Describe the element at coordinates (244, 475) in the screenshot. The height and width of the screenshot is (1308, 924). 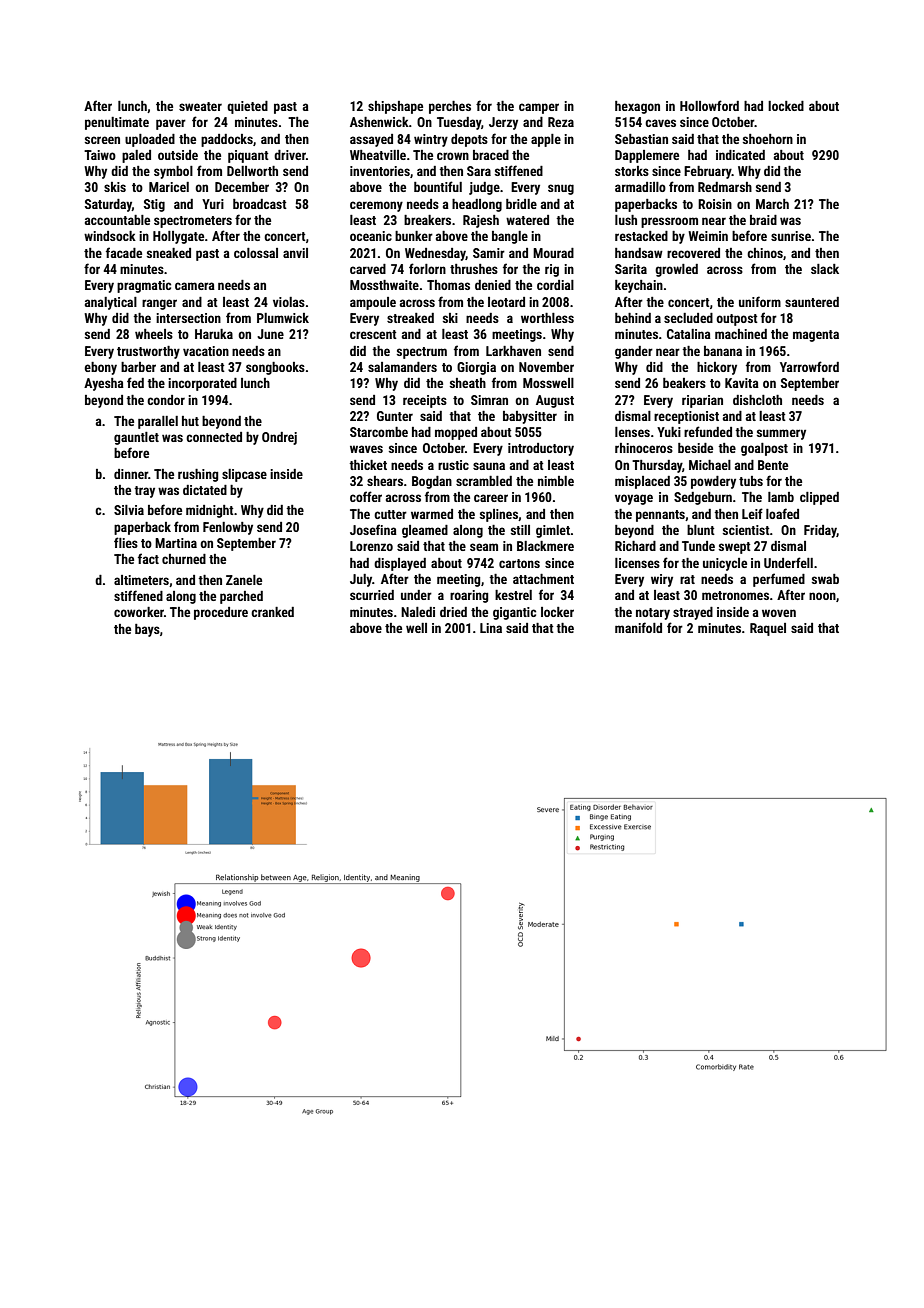
I see `slipcase` at that location.
